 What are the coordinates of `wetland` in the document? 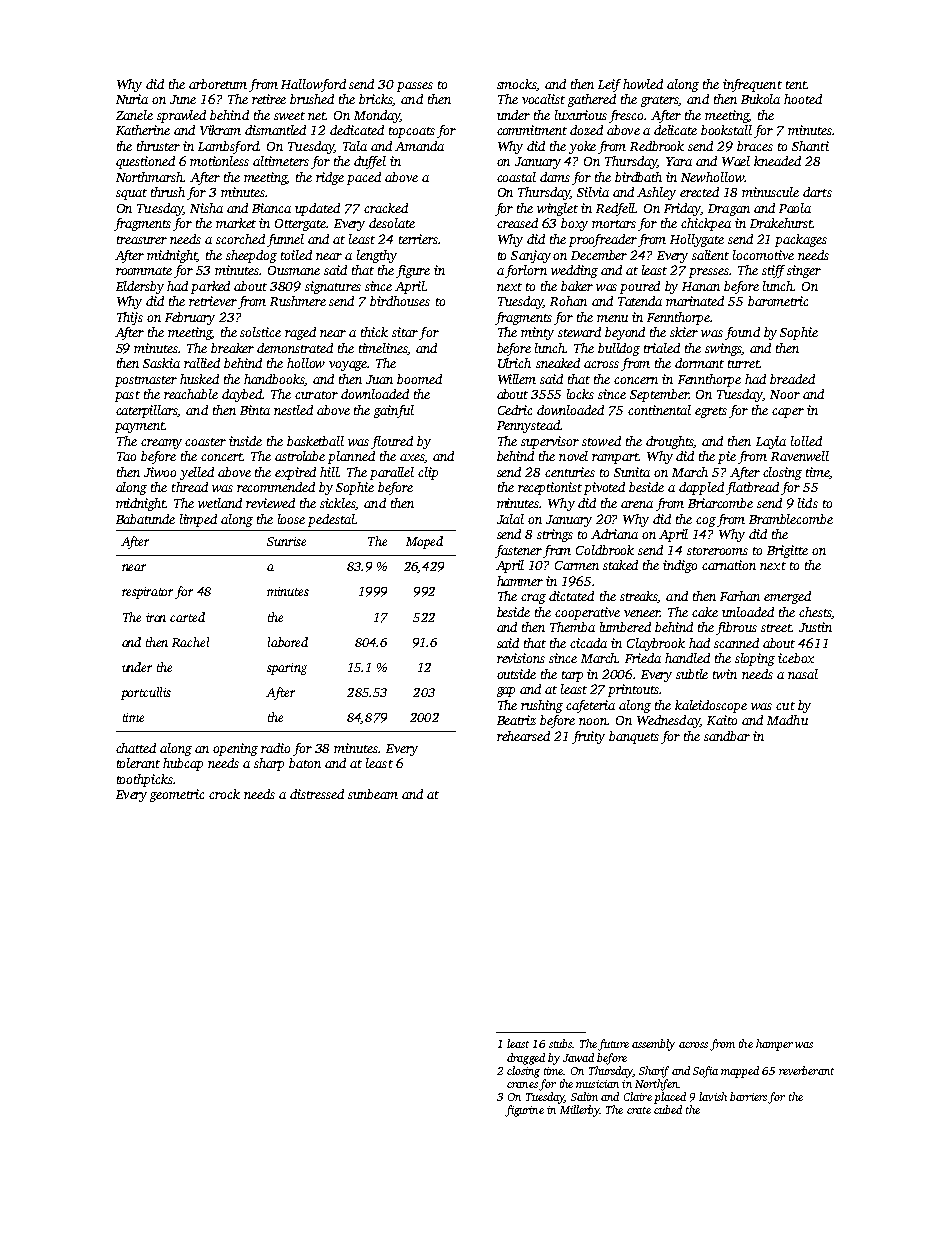 It's located at (220, 503).
